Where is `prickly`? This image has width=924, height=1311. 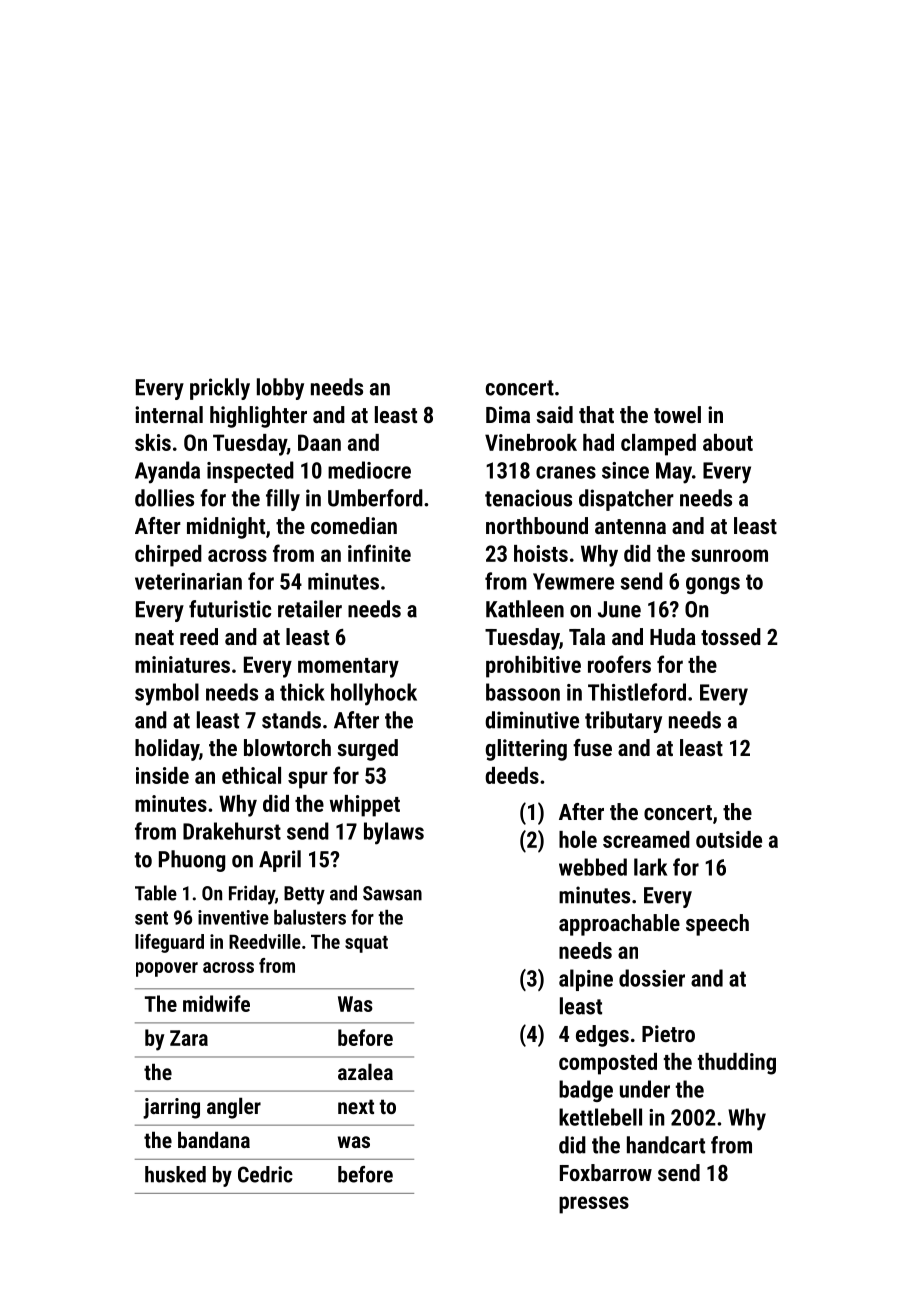 prickly is located at coordinates (220, 389).
